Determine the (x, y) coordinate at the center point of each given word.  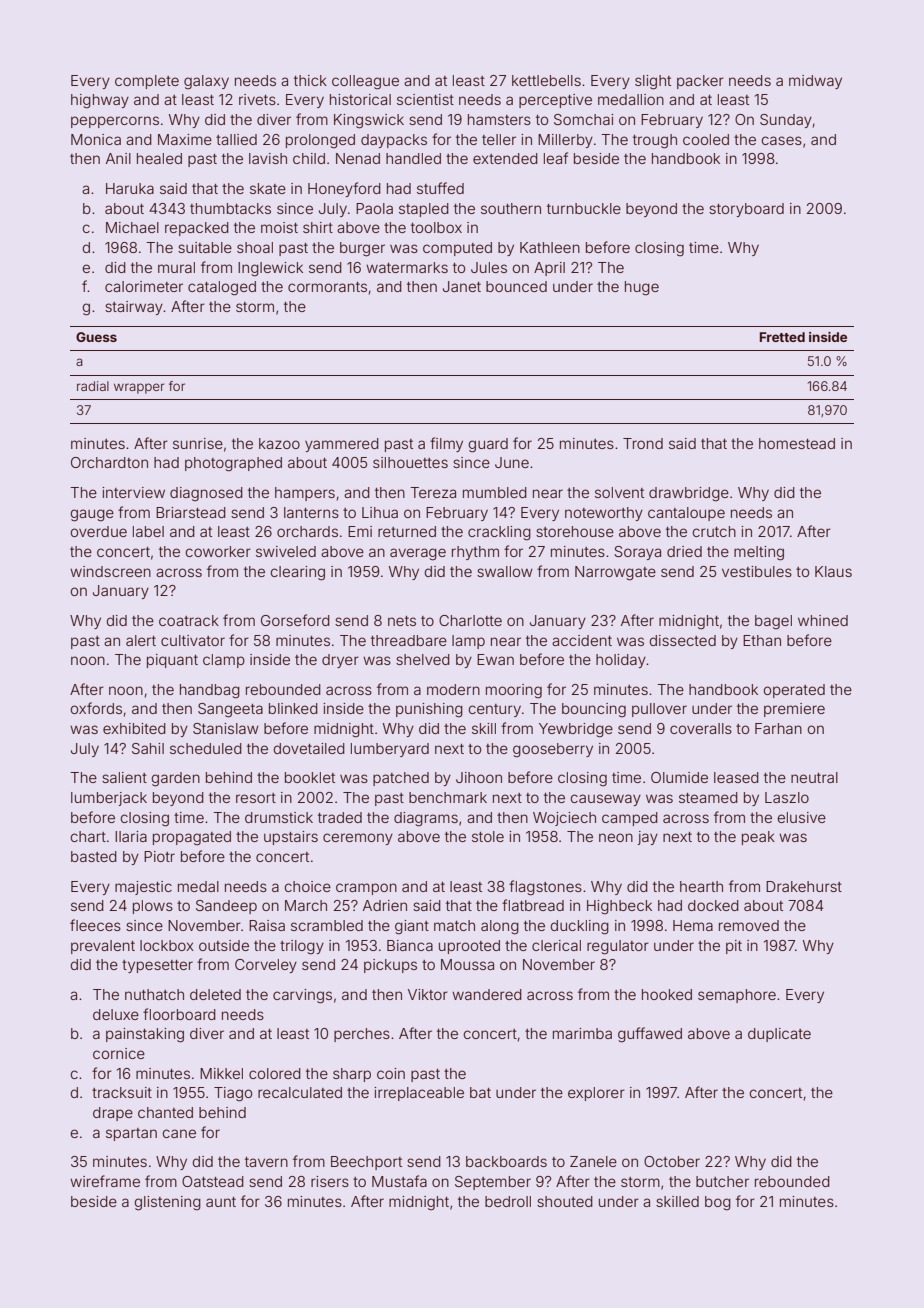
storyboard (746, 210)
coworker (218, 551)
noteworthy (604, 514)
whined (823, 620)
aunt (221, 1202)
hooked (667, 994)
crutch (714, 531)
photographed (233, 464)
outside (224, 945)
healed (159, 158)
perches (362, 1035)
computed (457, 249)
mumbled (495, 492)
